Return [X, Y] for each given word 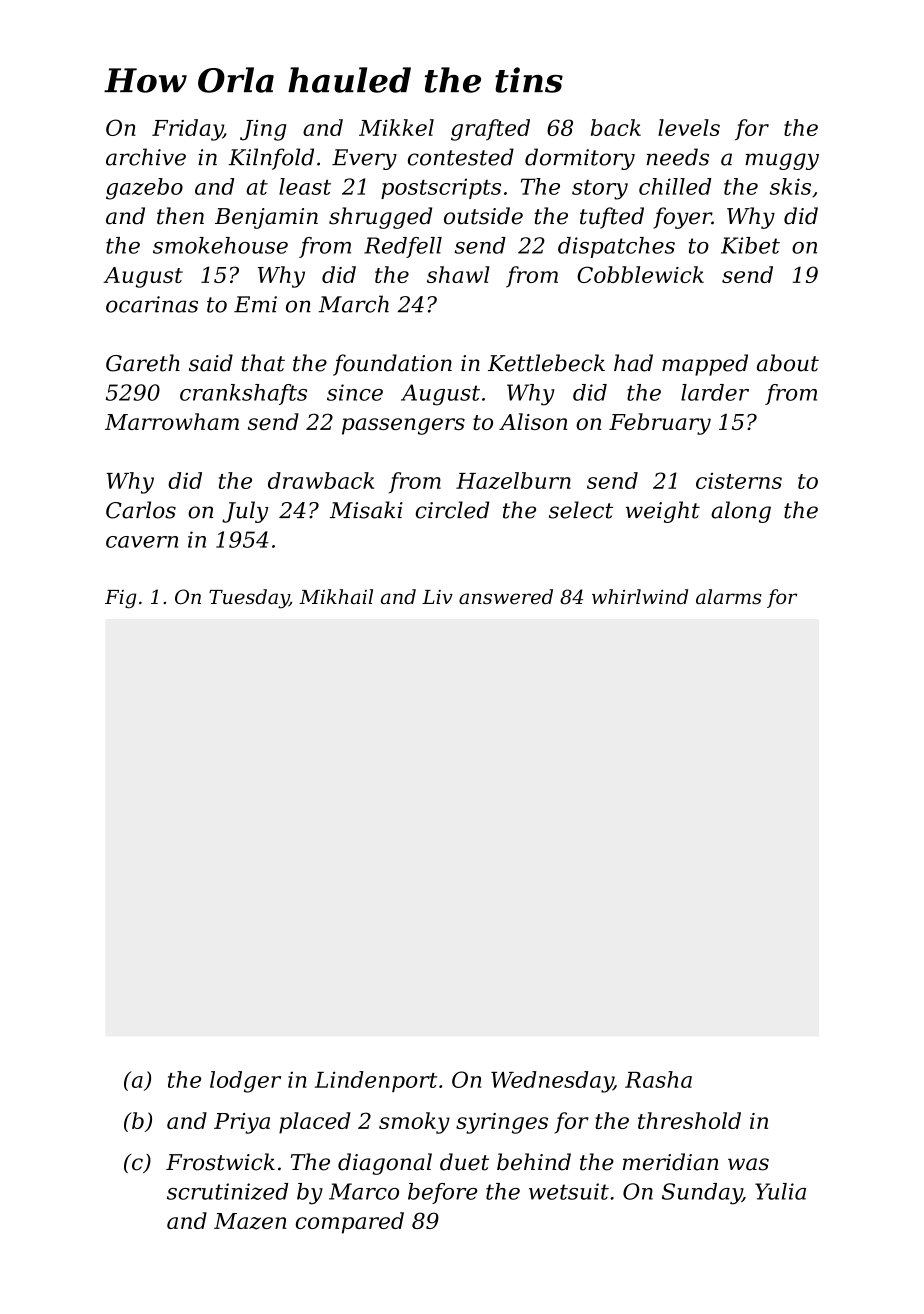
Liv [437, 597]
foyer [682, 218]
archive [146, 157]
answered [506, 596]
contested [461, 157]
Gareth [143, 363]
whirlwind [640, 596]
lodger [245, 1082]
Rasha [658, 1079]
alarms [729, 596]
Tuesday [249, 599]
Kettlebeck [546, 363]
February [660, 424]
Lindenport [376, 1081]
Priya [242, 1123]
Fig [121, 599]
